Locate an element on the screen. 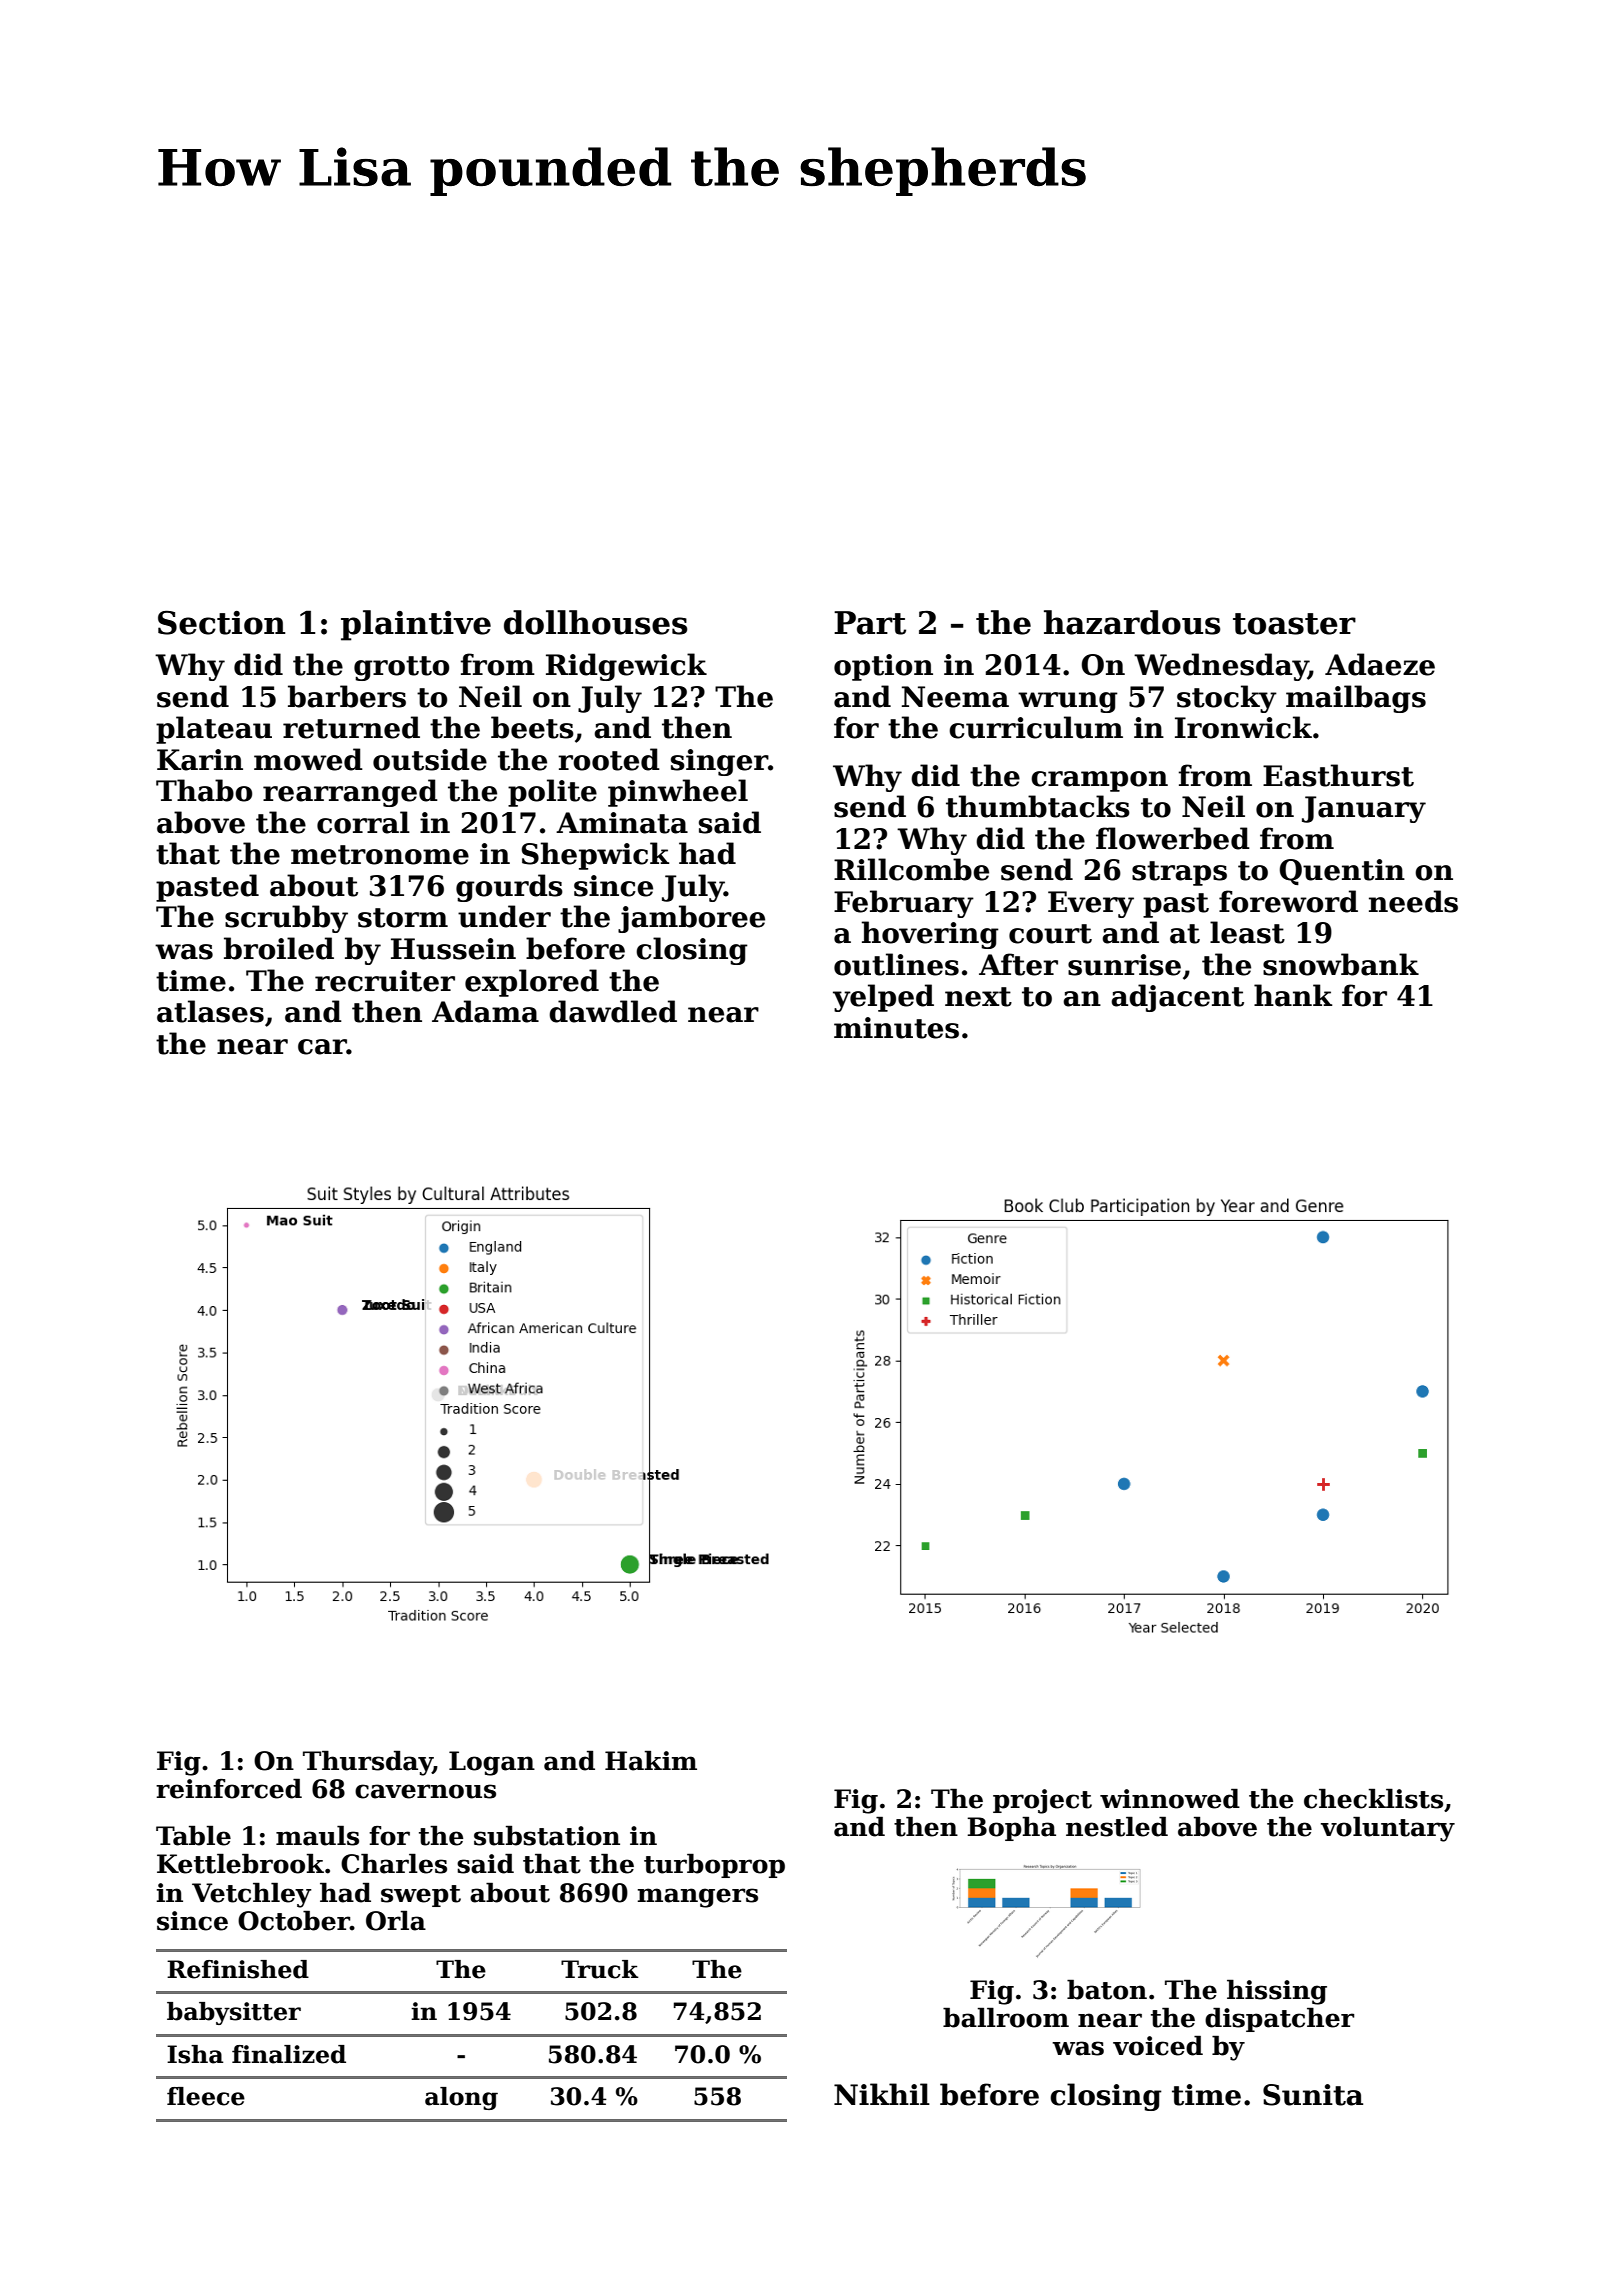 The width and height of the screenshot is (1620, 2292). along is located at coordinates (461, 2098).
